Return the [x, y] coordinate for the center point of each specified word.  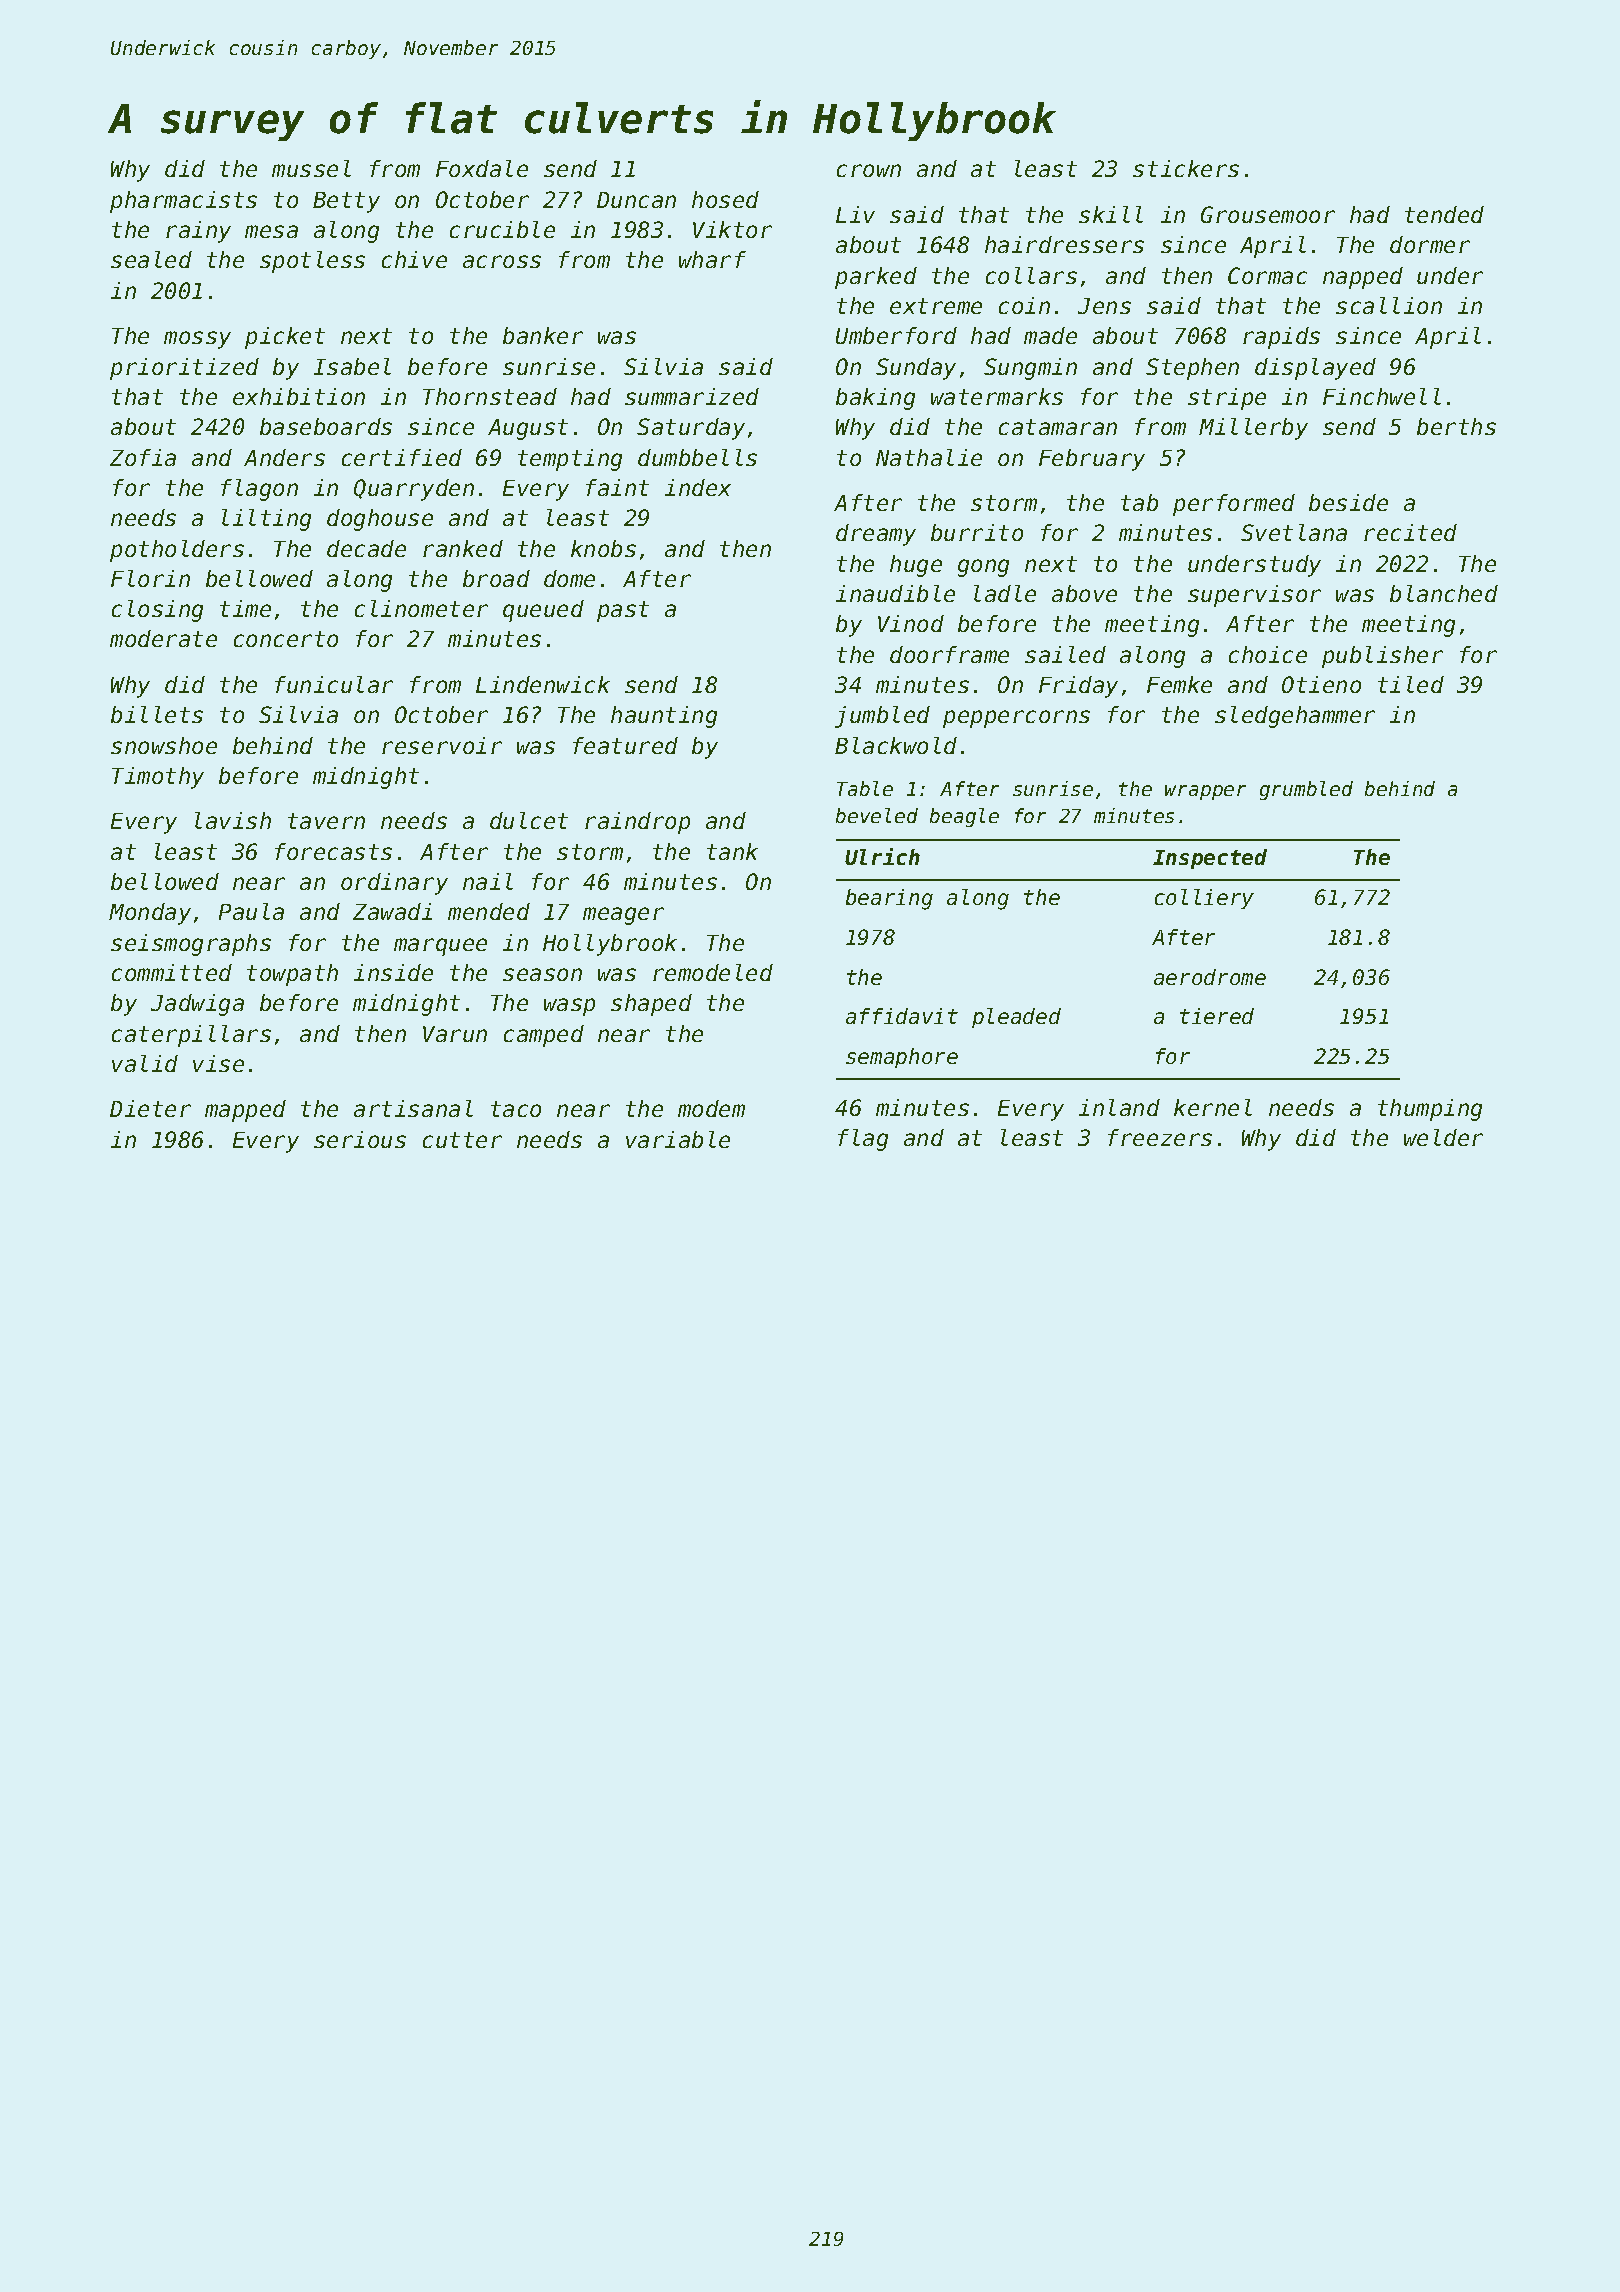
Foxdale [482, 168]
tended [1444, 214]
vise [218, 1063]
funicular [334, 684]
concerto [286, 639]
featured [625, 745]
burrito [977, 532]
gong [983, 568]
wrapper [1205, 792]
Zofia [143, 457]
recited [1410, 532]
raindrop [637, 823]
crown [869, 170]
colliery [1204, 899]
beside [1348, 502]
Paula [251, 911]
